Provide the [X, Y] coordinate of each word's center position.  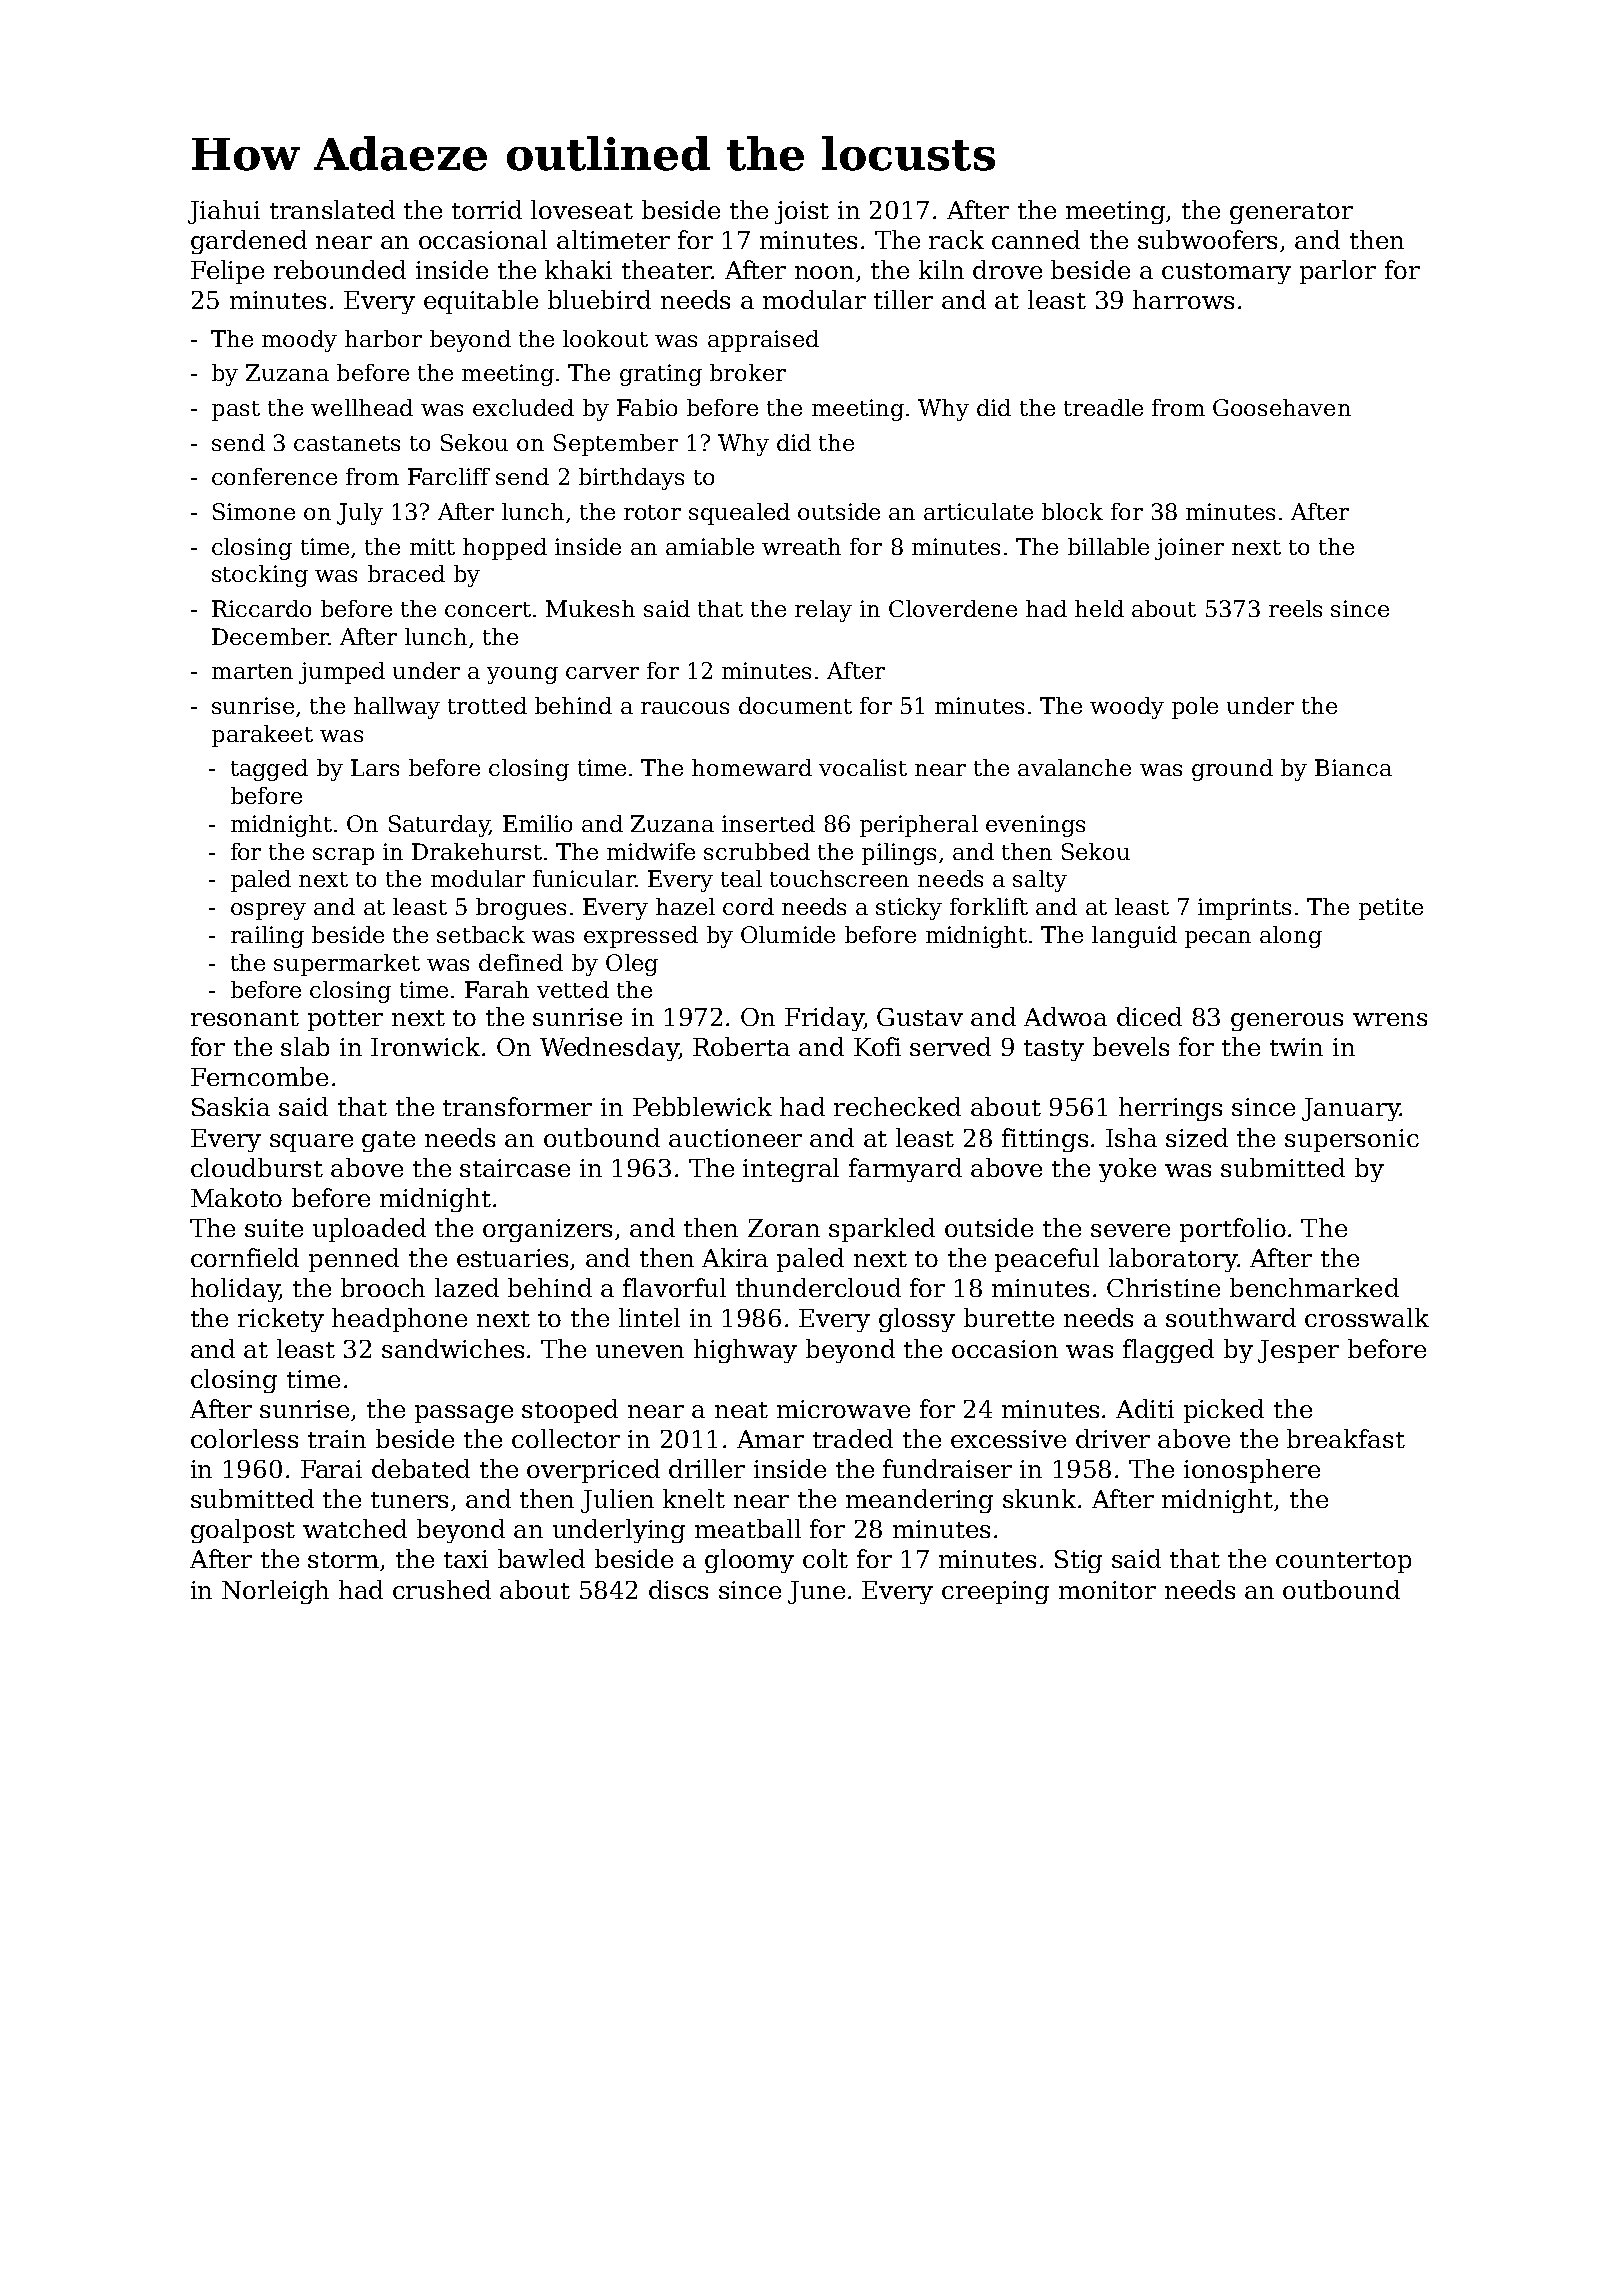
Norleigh [275, 1592]
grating [661, 375]
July [360, 514]
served [950, 1046]
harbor [383, 338]
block [1072, 511]
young [522, 675]
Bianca [1353, 767]
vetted [573, 989]
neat [741, 1410]
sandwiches [453, 1348]
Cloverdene [953, 608]
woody [1127, 708]
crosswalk [1367, 1317]
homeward [752, 767]
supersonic [1352, 1140]
